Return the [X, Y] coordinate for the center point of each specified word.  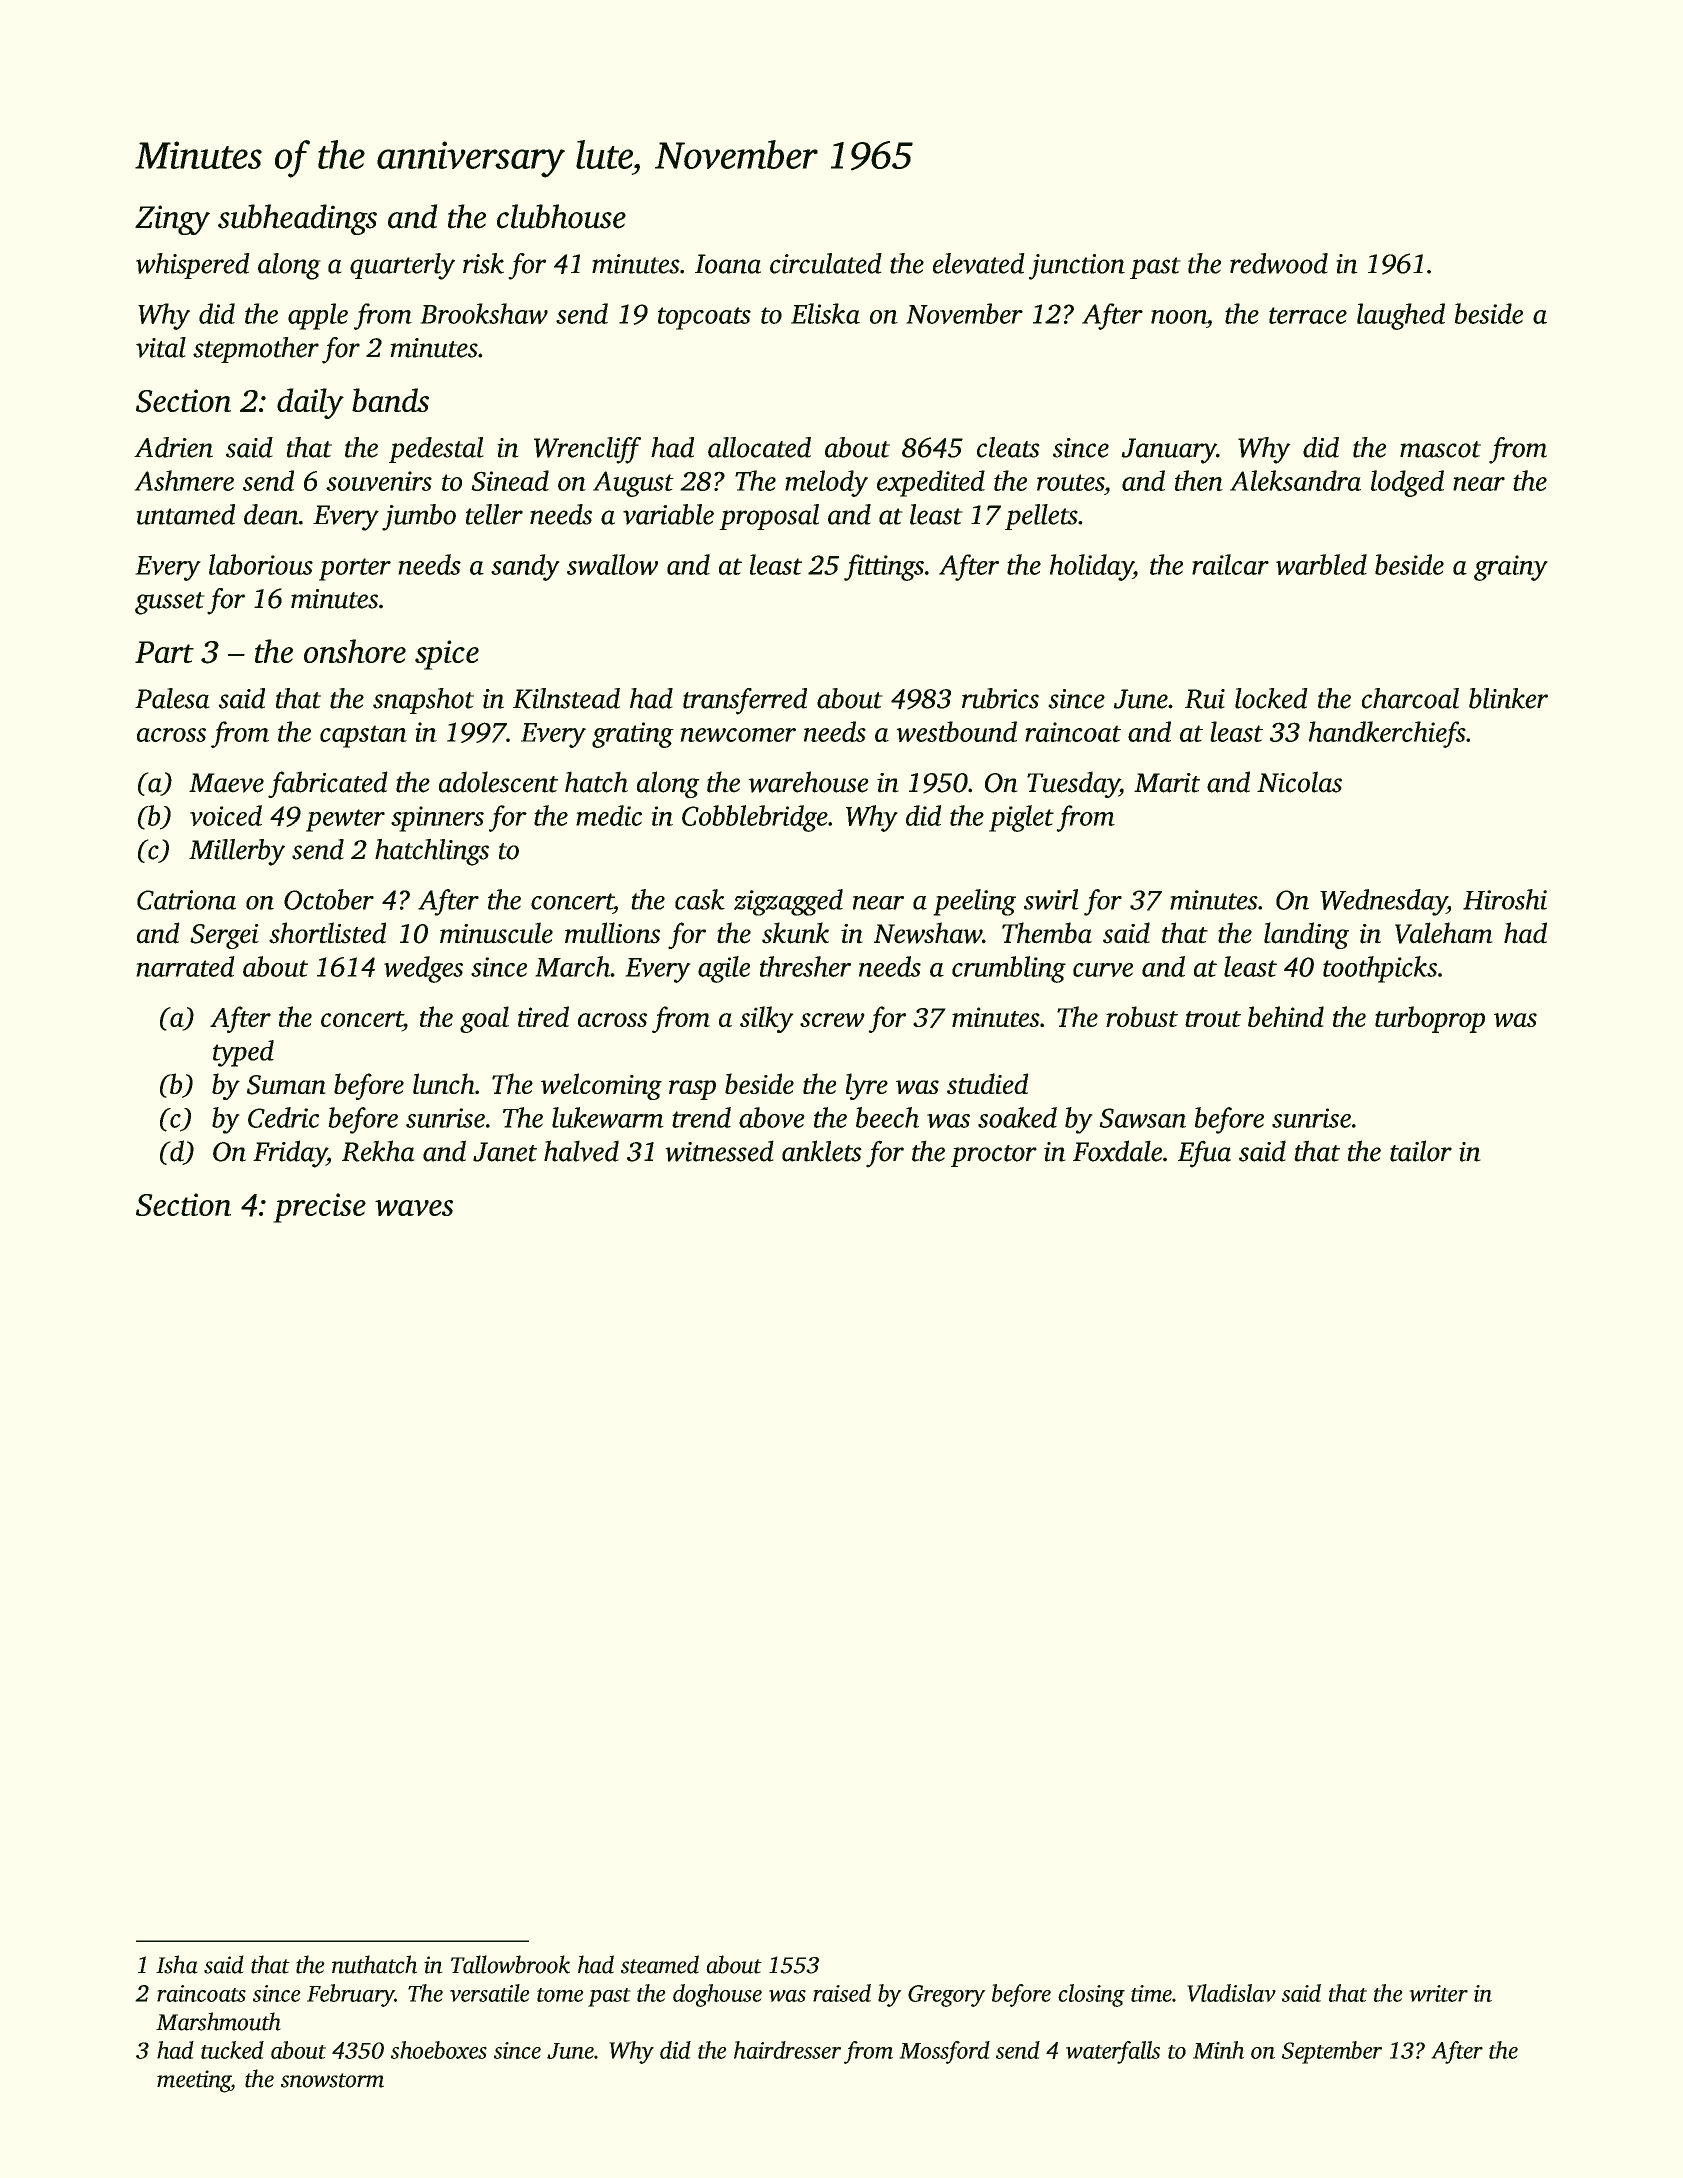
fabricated [327, 784]
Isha [176, 1964]
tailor [1421, 1151]
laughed [1401, 316]
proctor [994, 1156]
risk [483, 263]
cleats [1008, 447]
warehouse [808, 782]
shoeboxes [439, 2050]
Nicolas [1299, 782]
